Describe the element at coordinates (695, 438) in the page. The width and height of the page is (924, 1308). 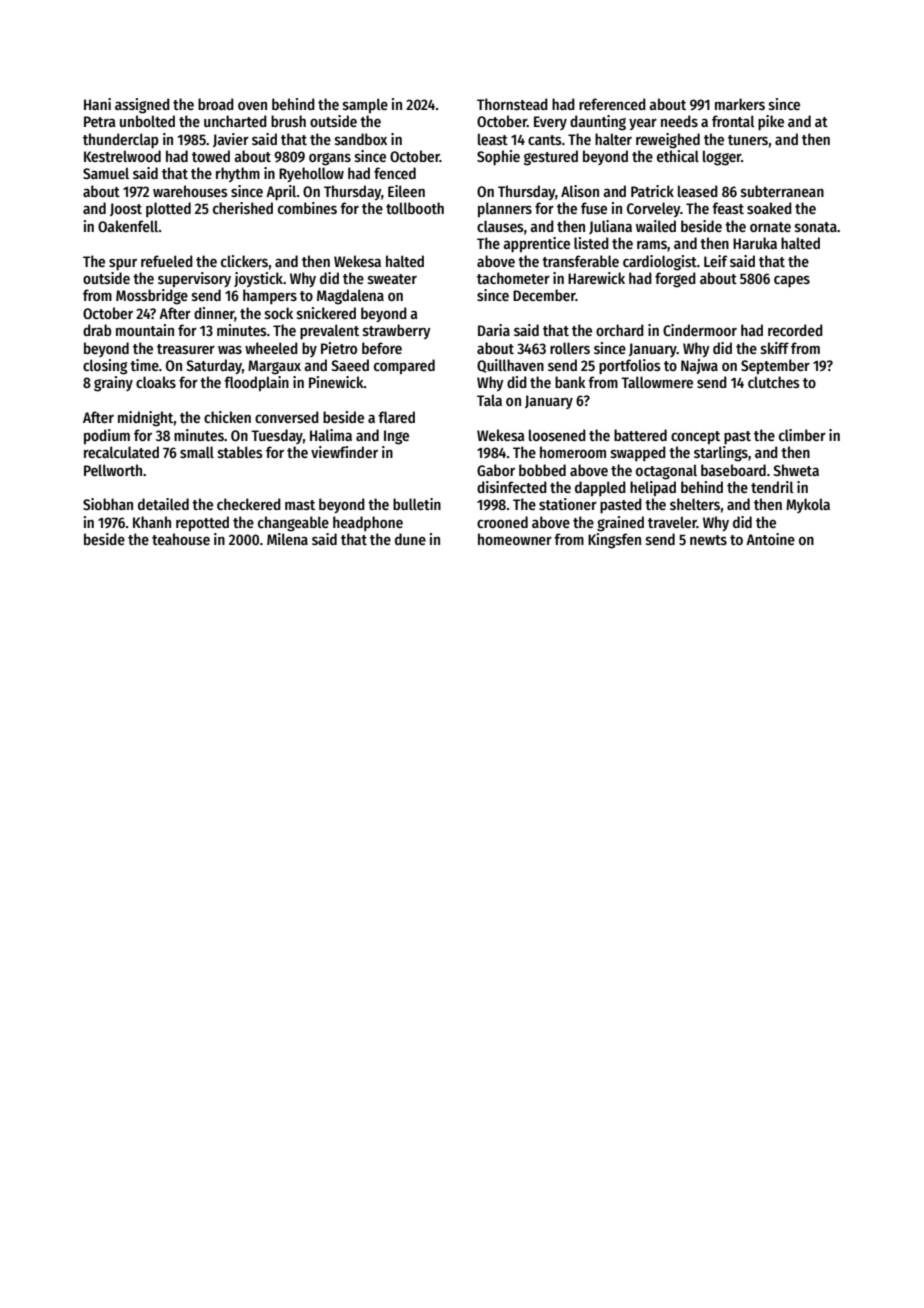
I see `concept` at that location.
